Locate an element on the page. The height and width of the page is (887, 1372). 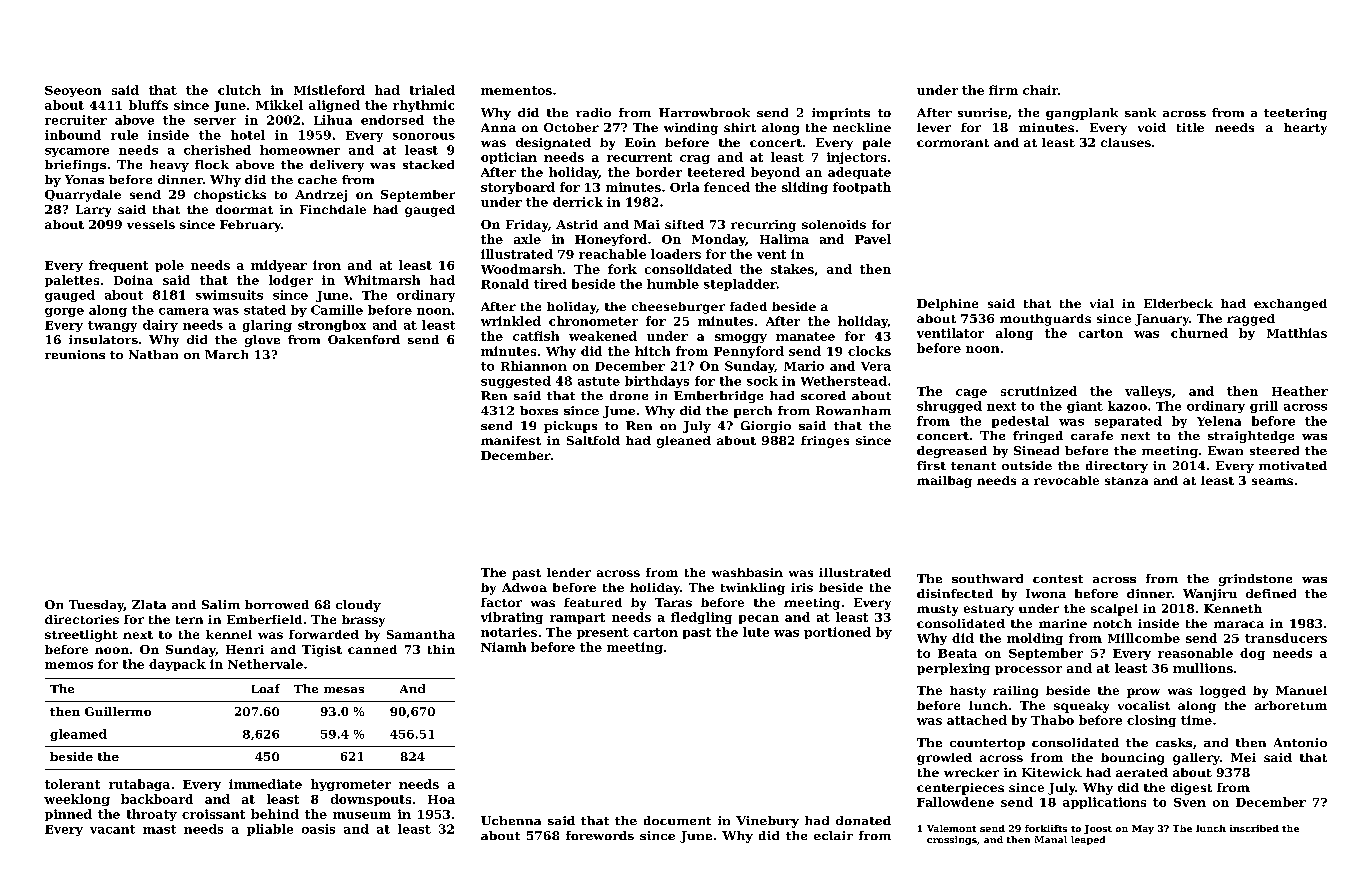
March is located at coordinates (226, 354).
